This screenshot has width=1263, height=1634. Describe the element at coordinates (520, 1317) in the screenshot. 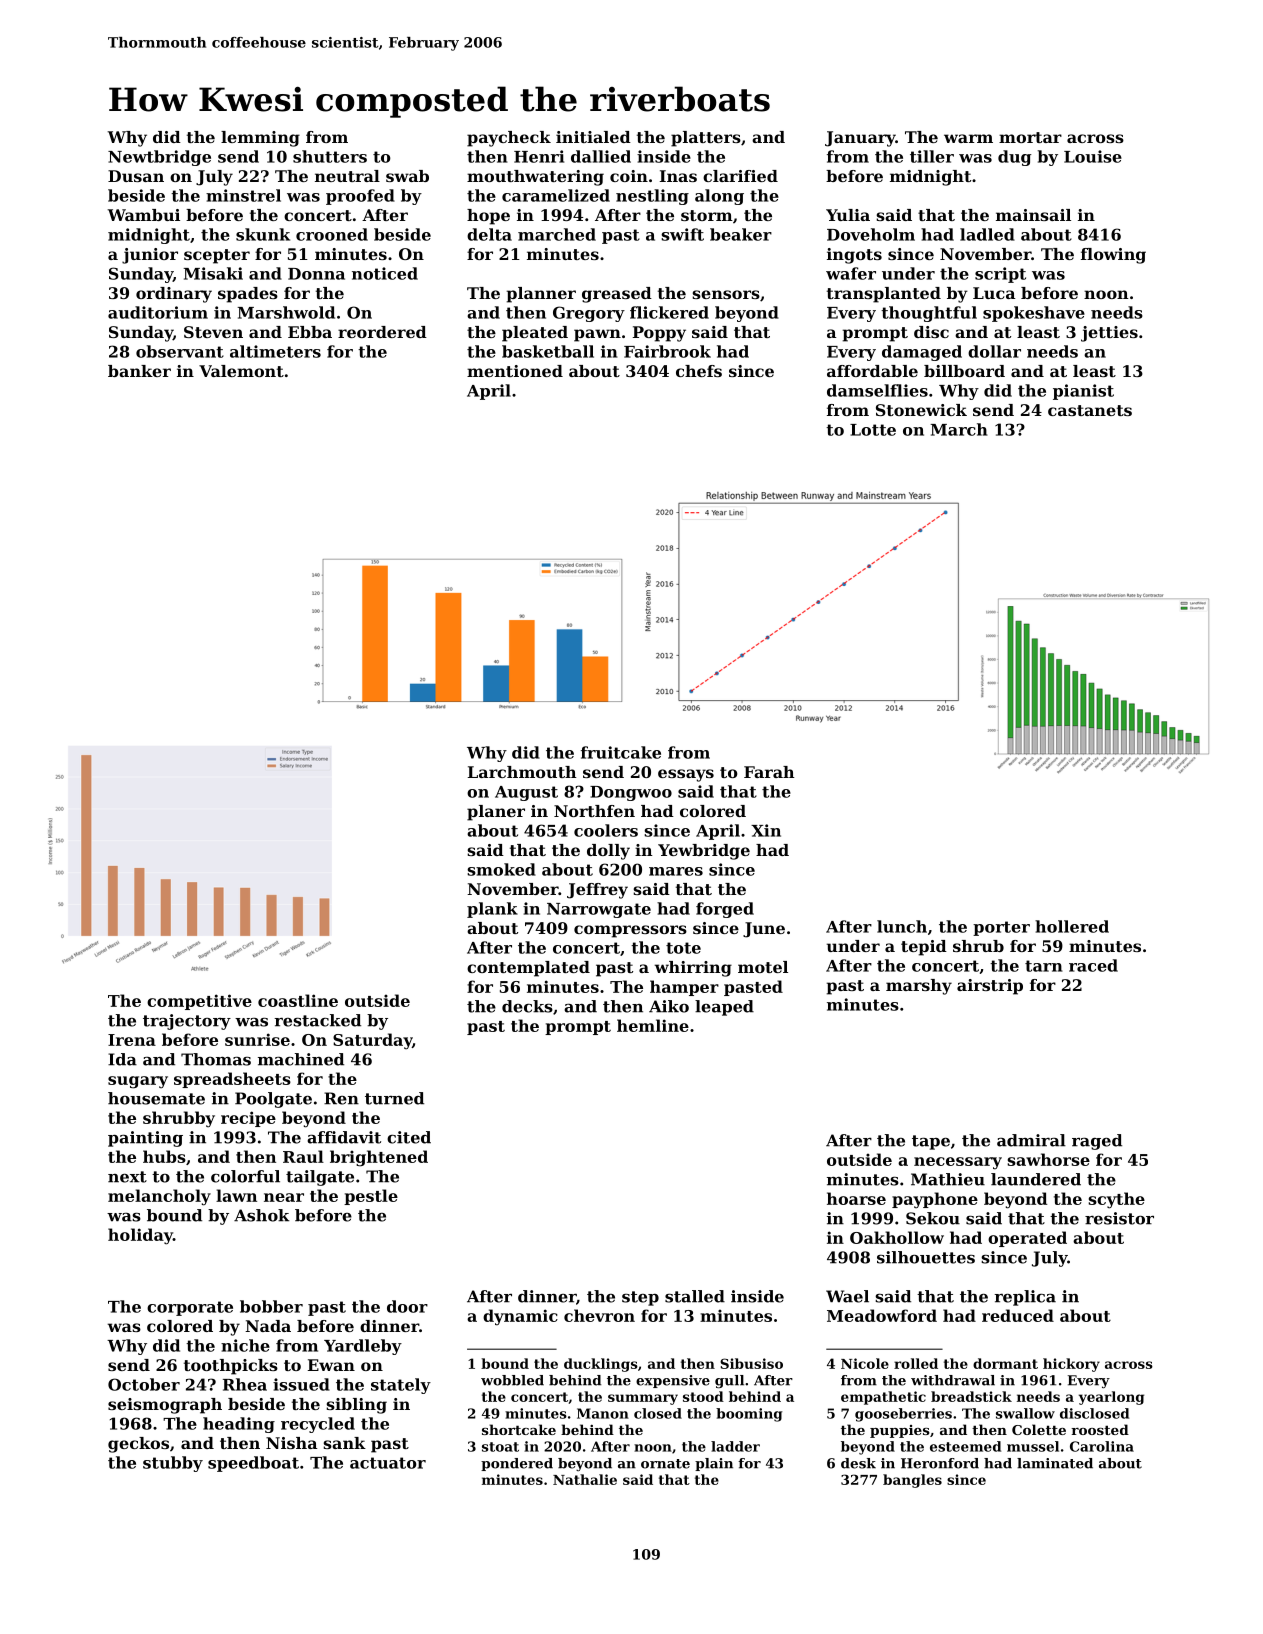

I see `dynamic` at that location.
